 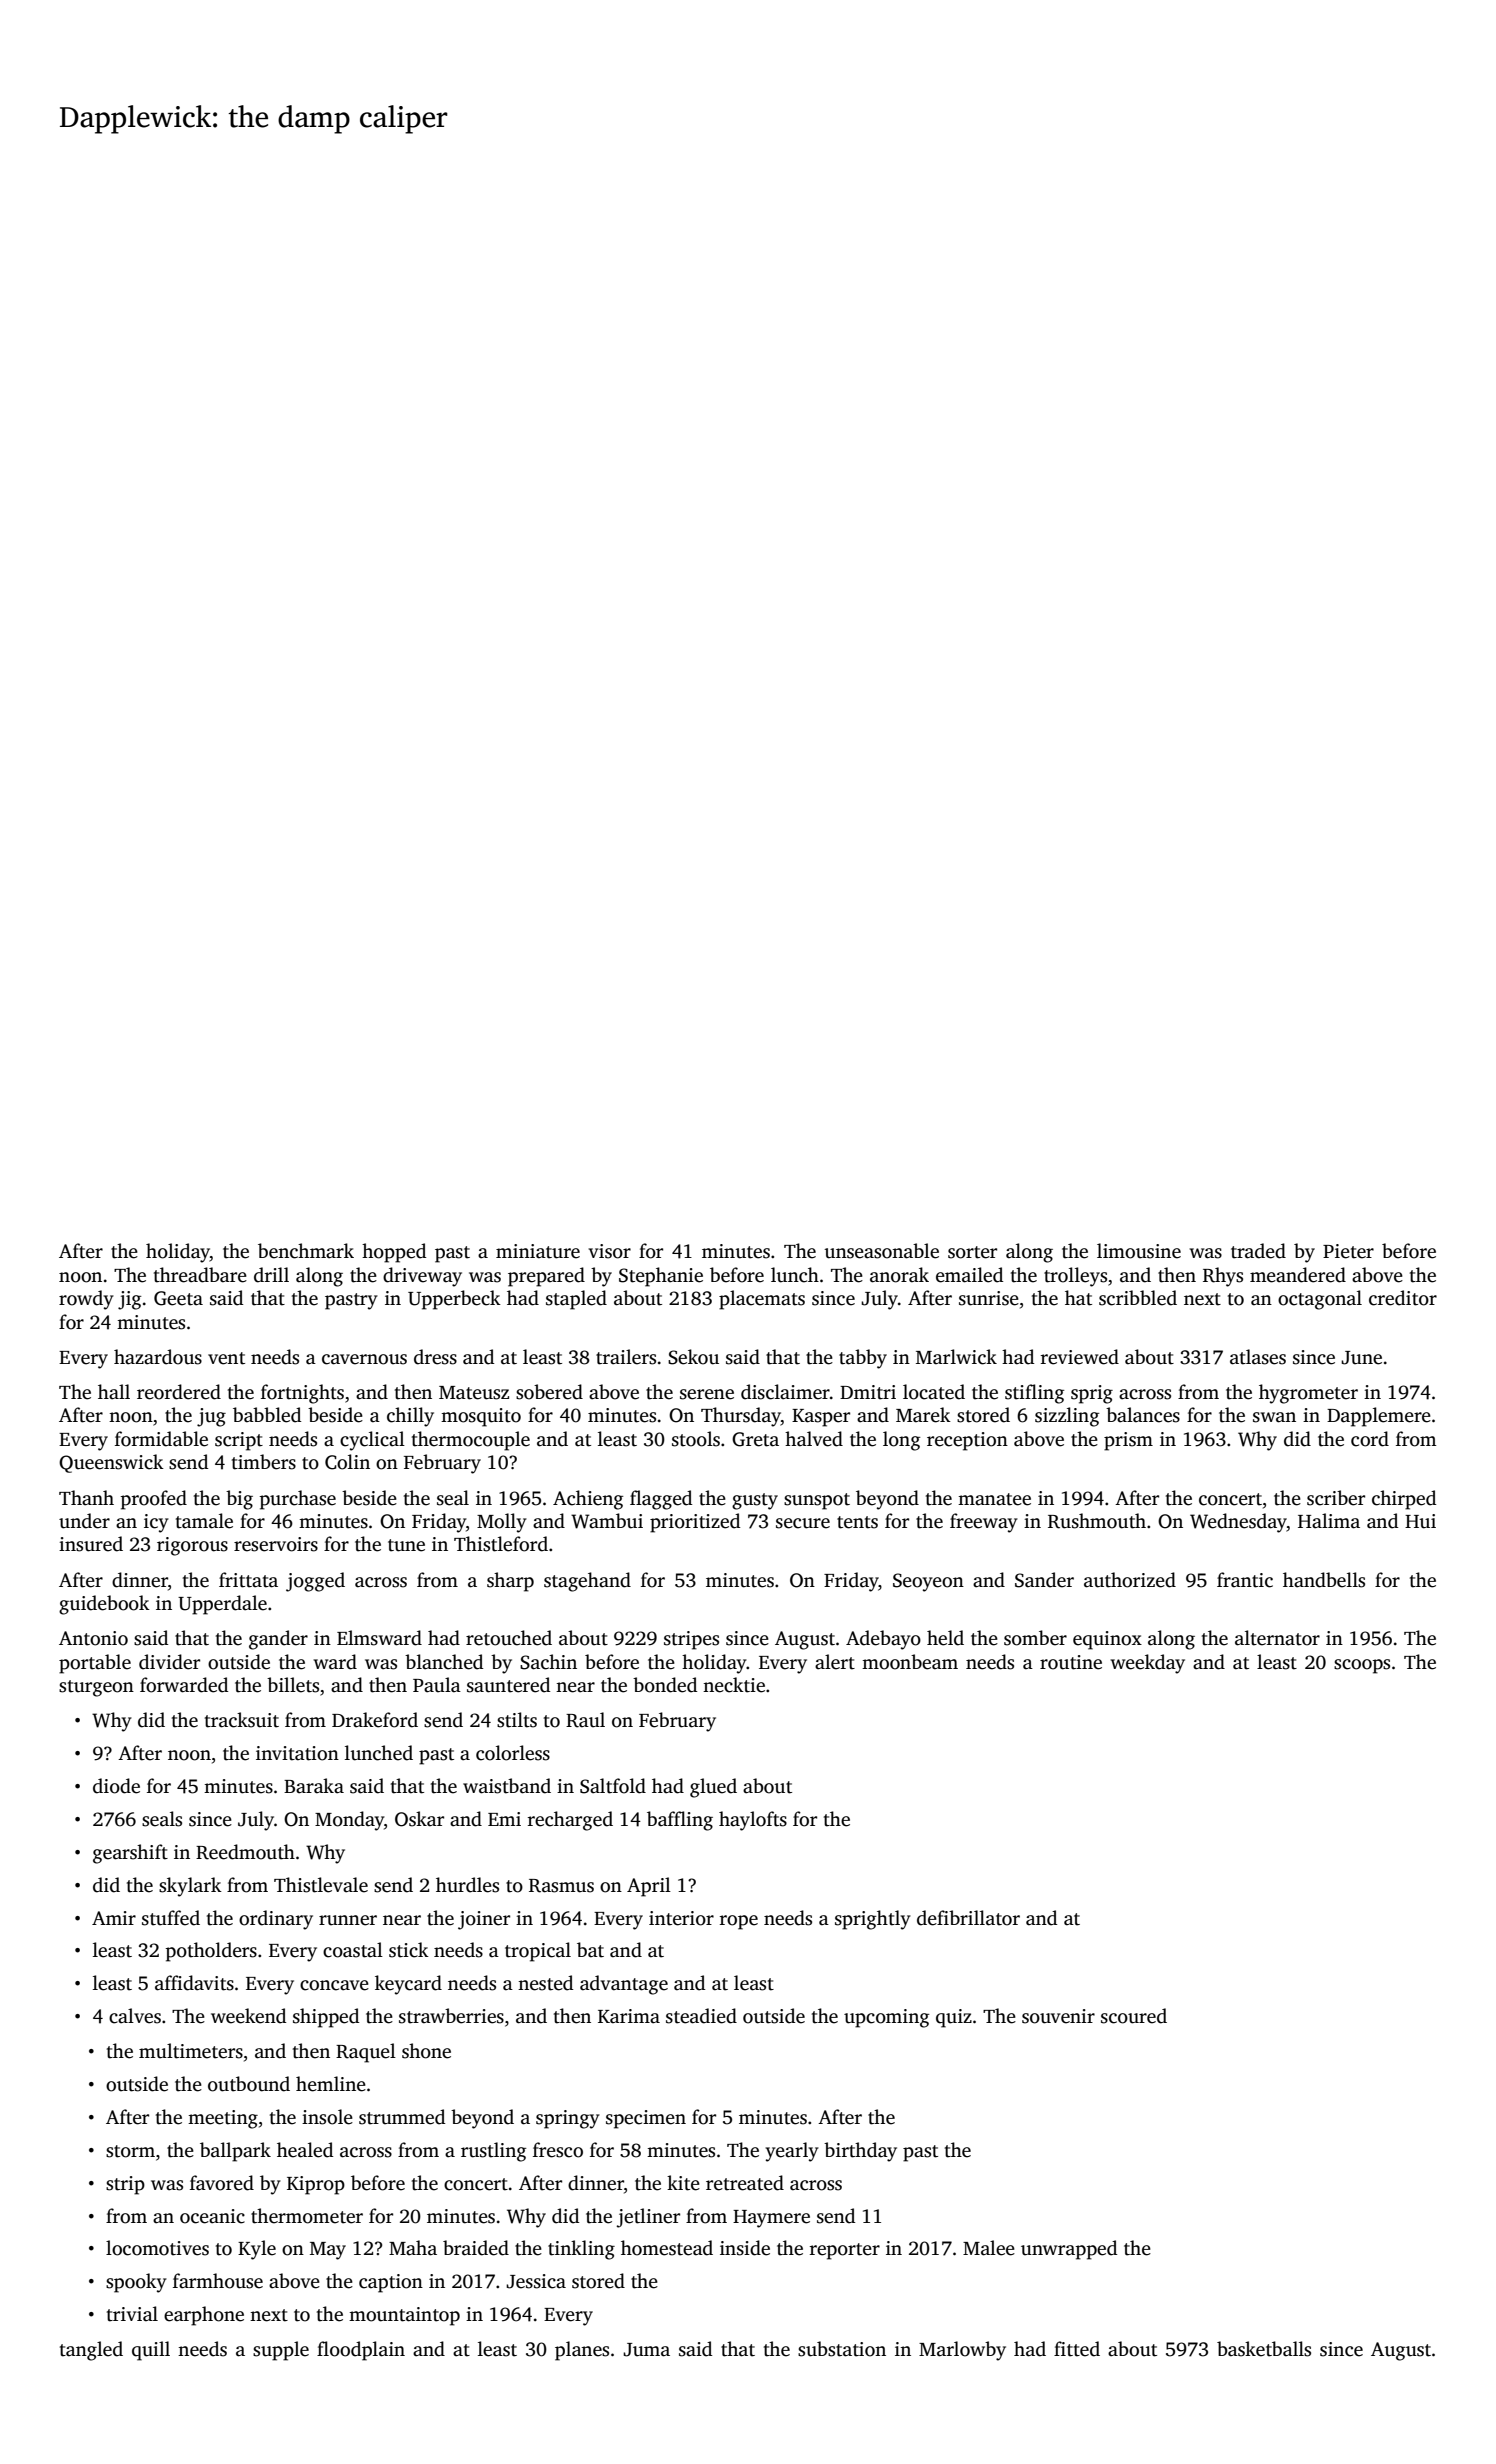 I want to click on Monday, so click(x=349, y=1821).
